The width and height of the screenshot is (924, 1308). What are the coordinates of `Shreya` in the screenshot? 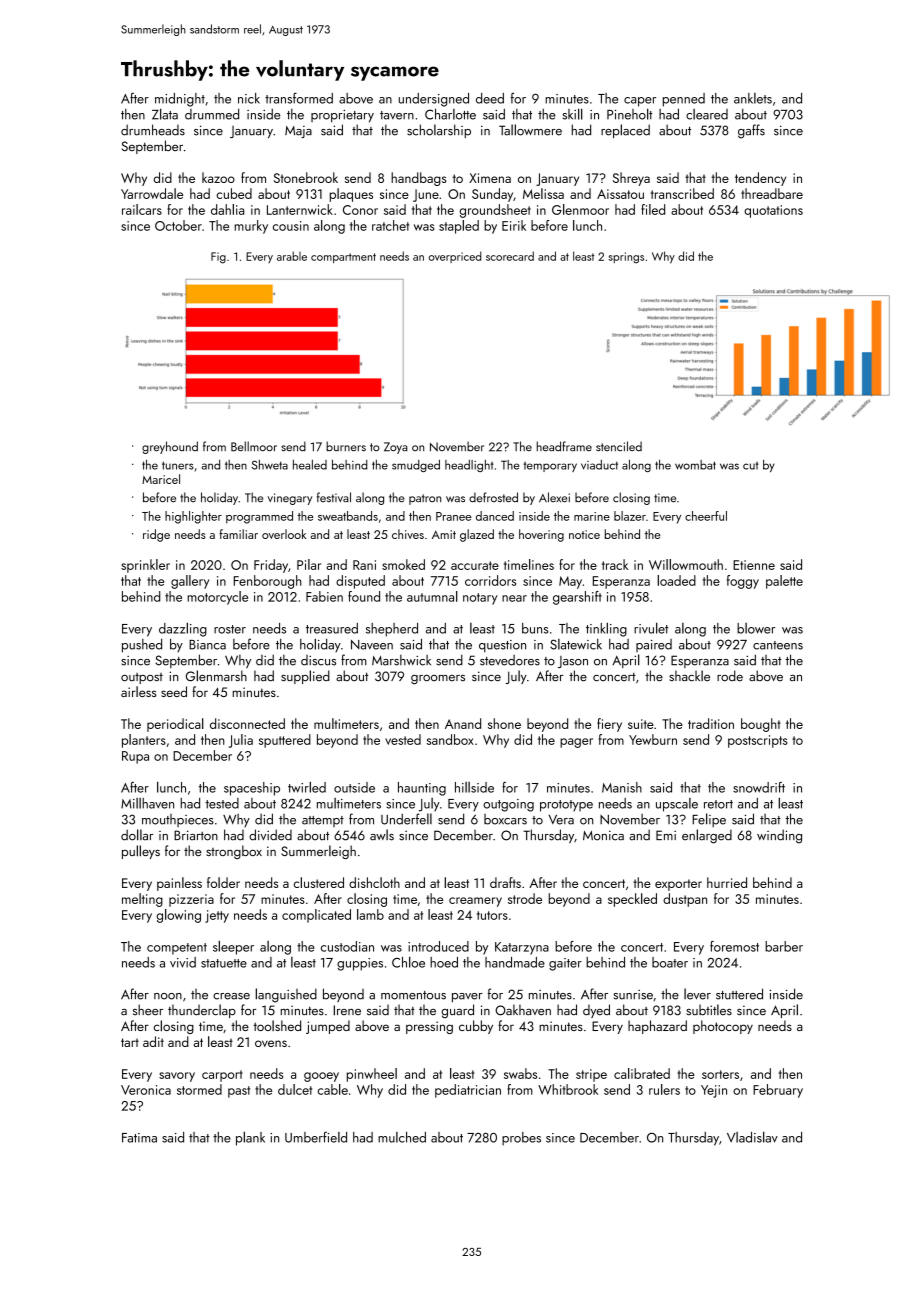 It's located at (631, 179).
